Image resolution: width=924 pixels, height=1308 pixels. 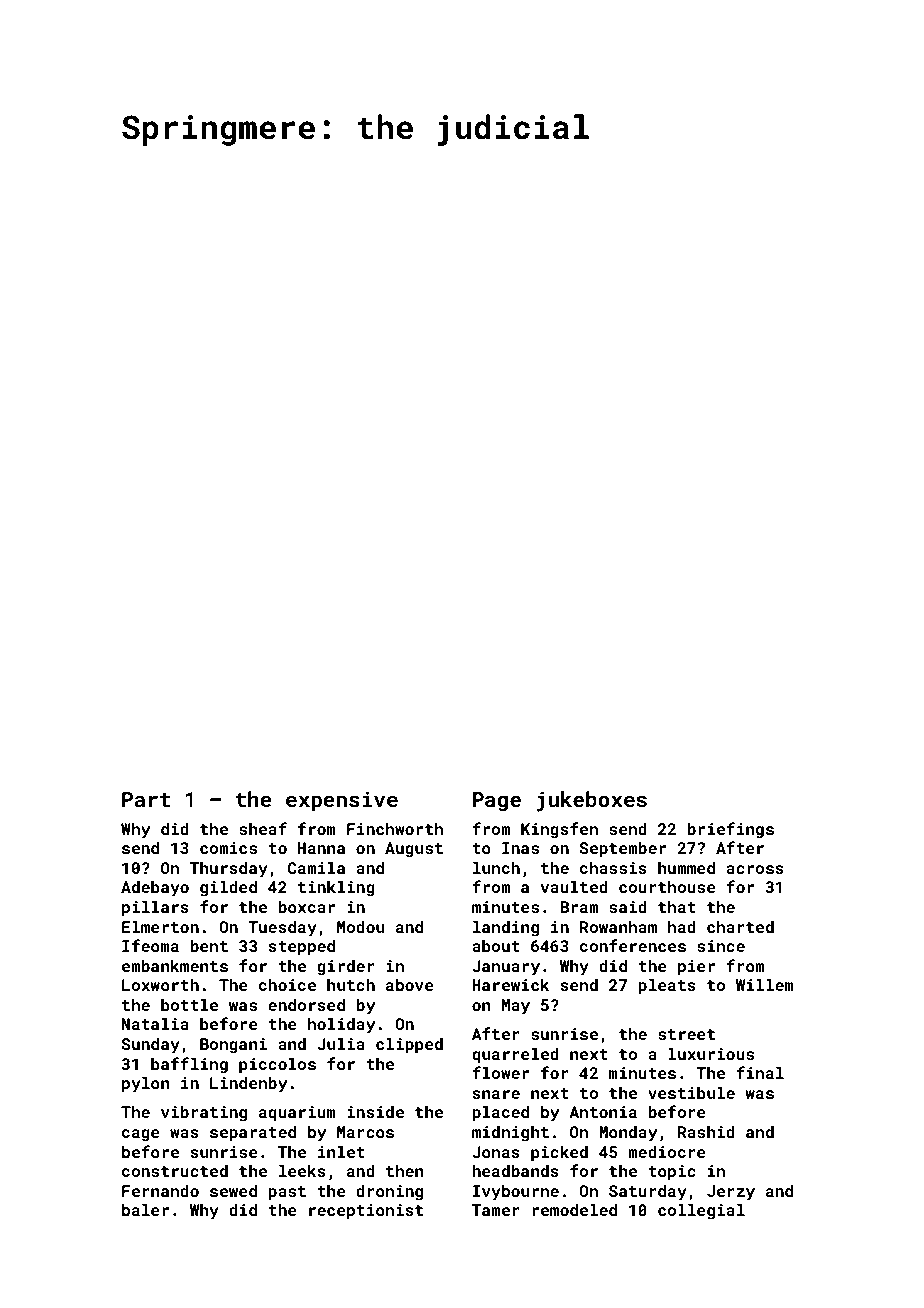 What do you see at coordinates (155, 1023) in the screenshot?
I see `Natalia` at bounding box center [155, 1023].
